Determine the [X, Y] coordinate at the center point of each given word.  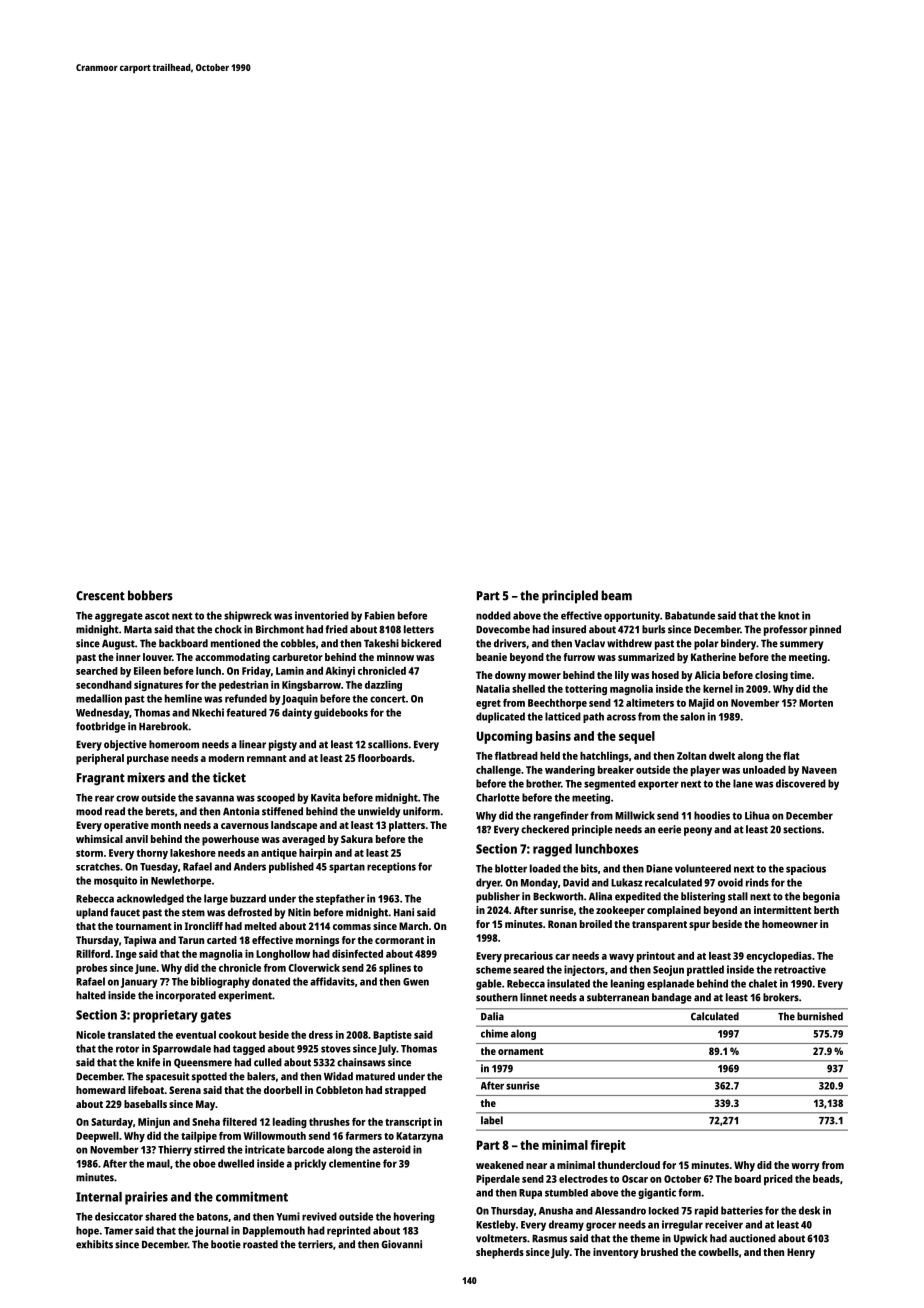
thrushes [329, 1122]
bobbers [150, 595]
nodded [493, 615]
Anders [250, 866]
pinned [825, 630]
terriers [315, 1244]
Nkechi [208, 712]
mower [544, 676]
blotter [511, 868]
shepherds [500, 1253]
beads [826, 1179]
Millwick [635, 815]
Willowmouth [274, 1135]
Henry [801, 1253]
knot [789, 615]
